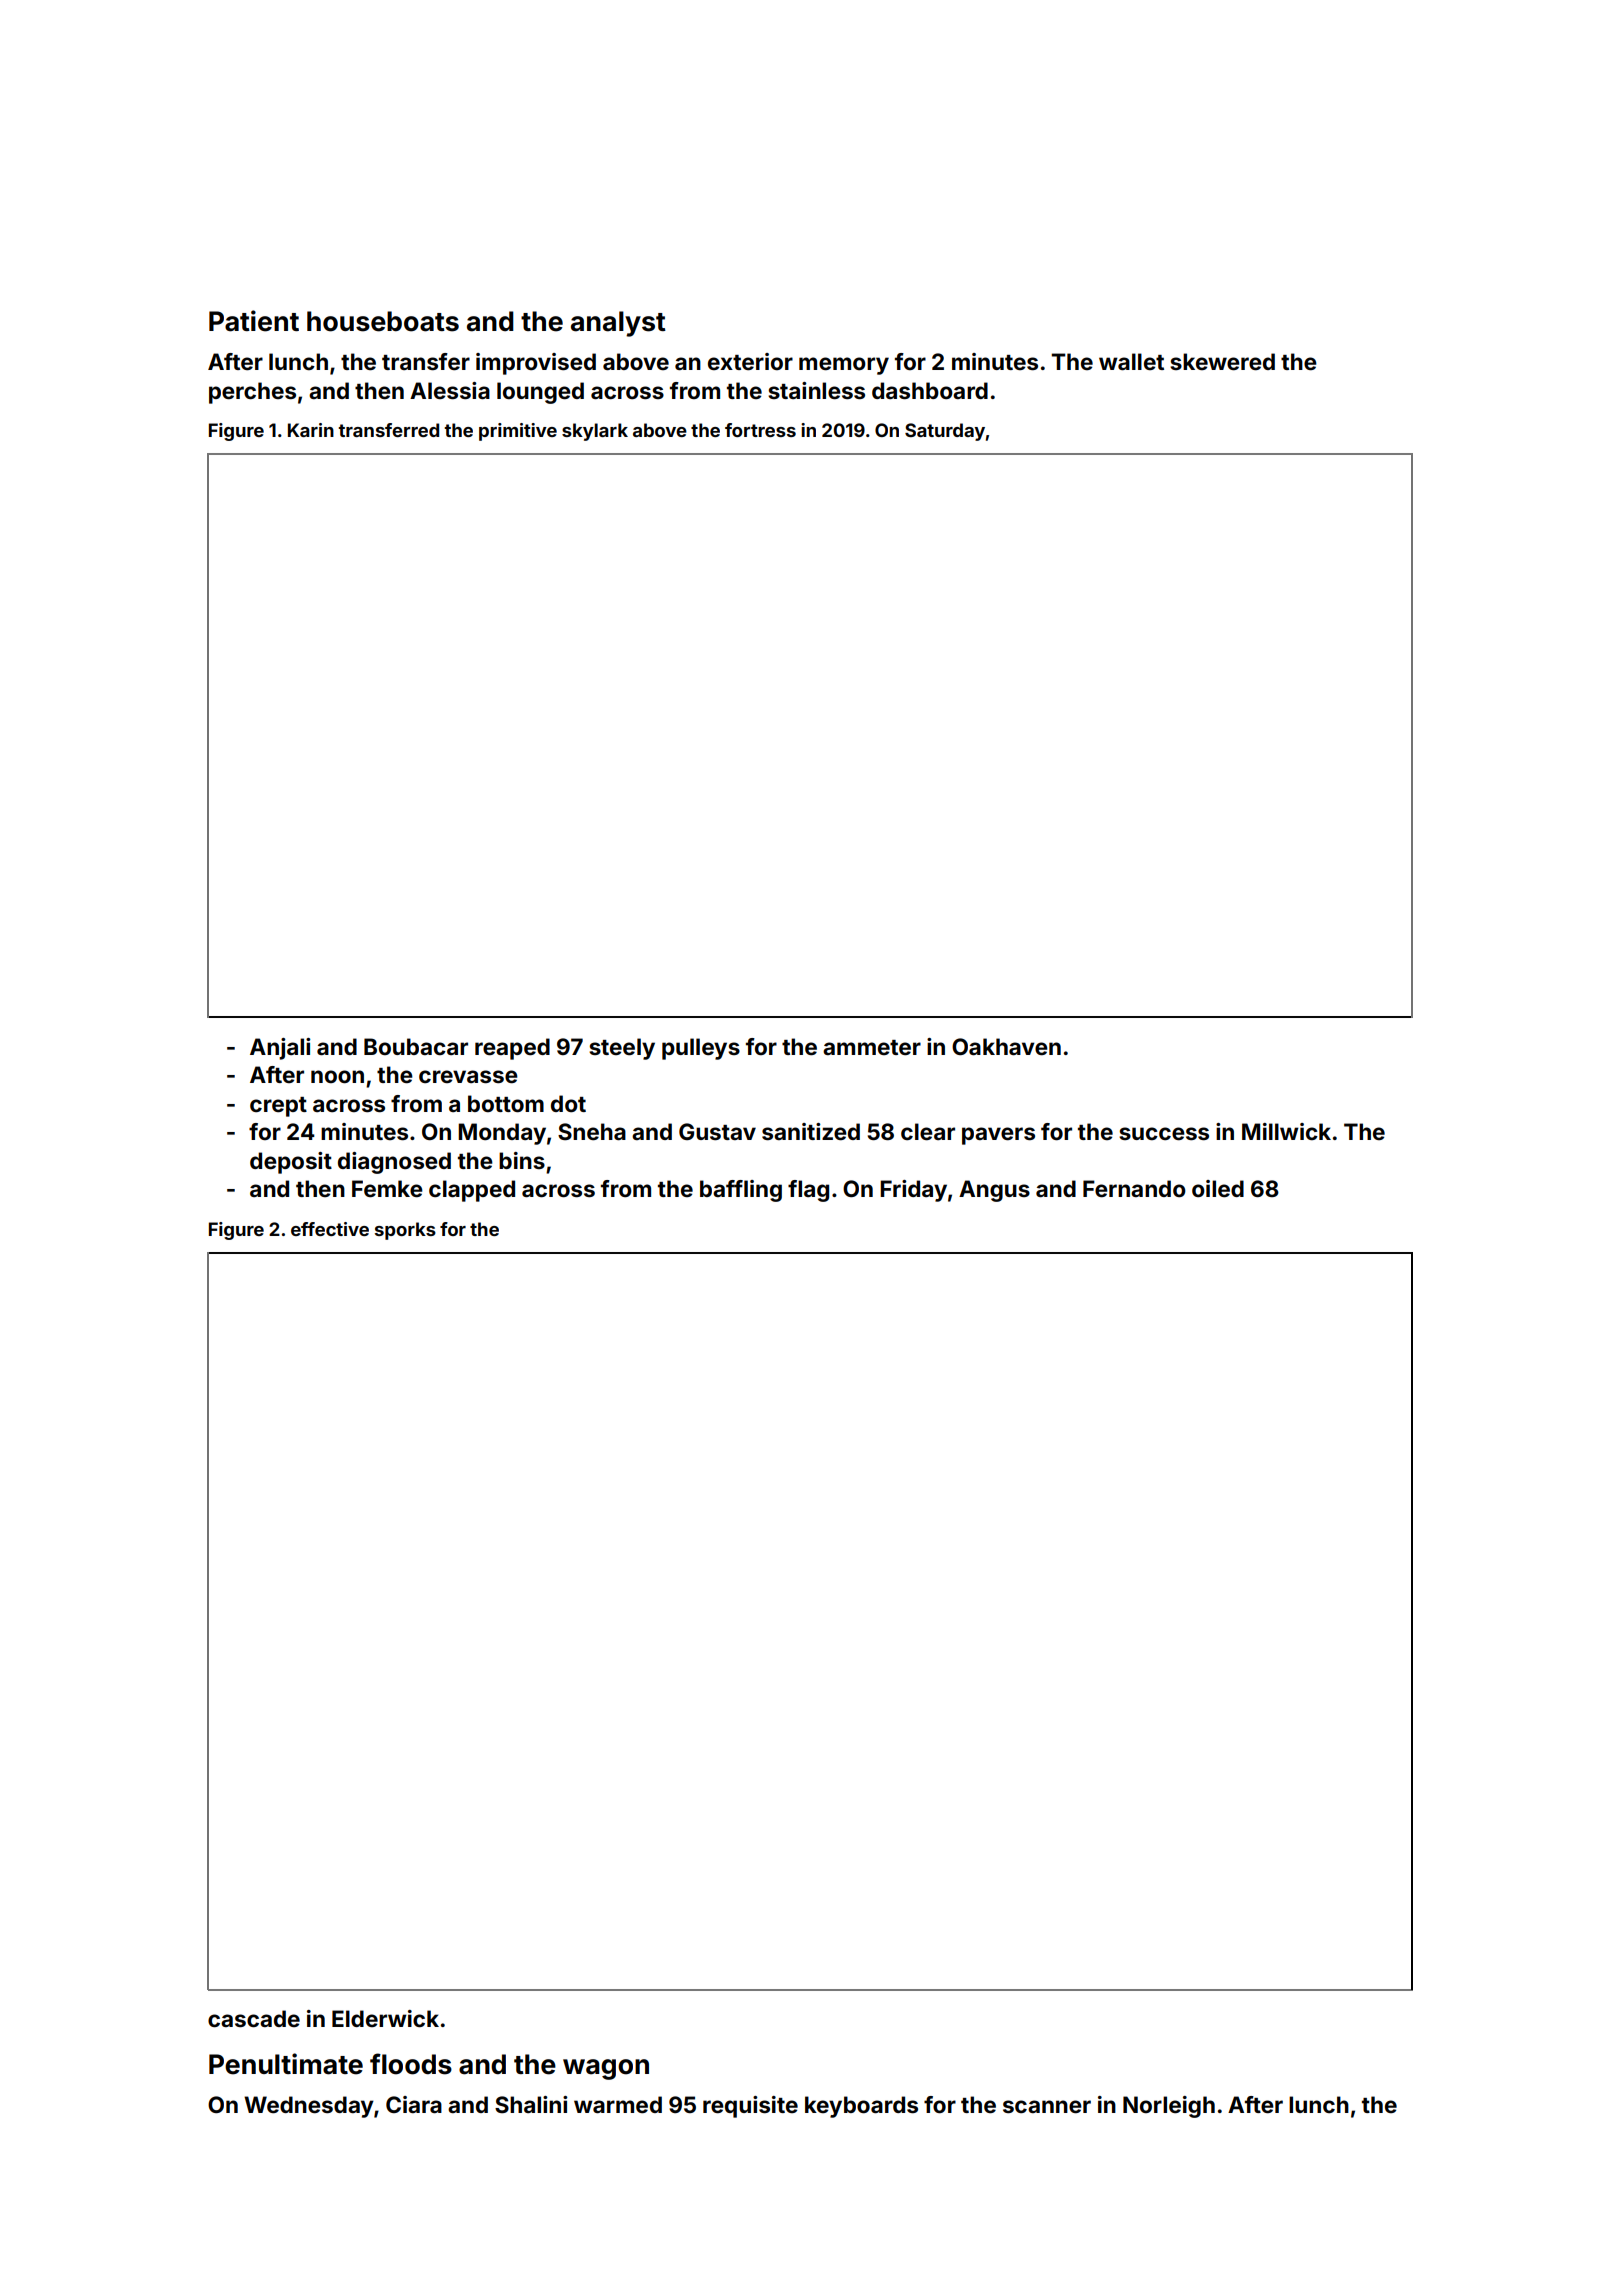 Image resolution: width=1620 pixels, height=2292 pixels. I want to click on primitive, so click(518, 432).
